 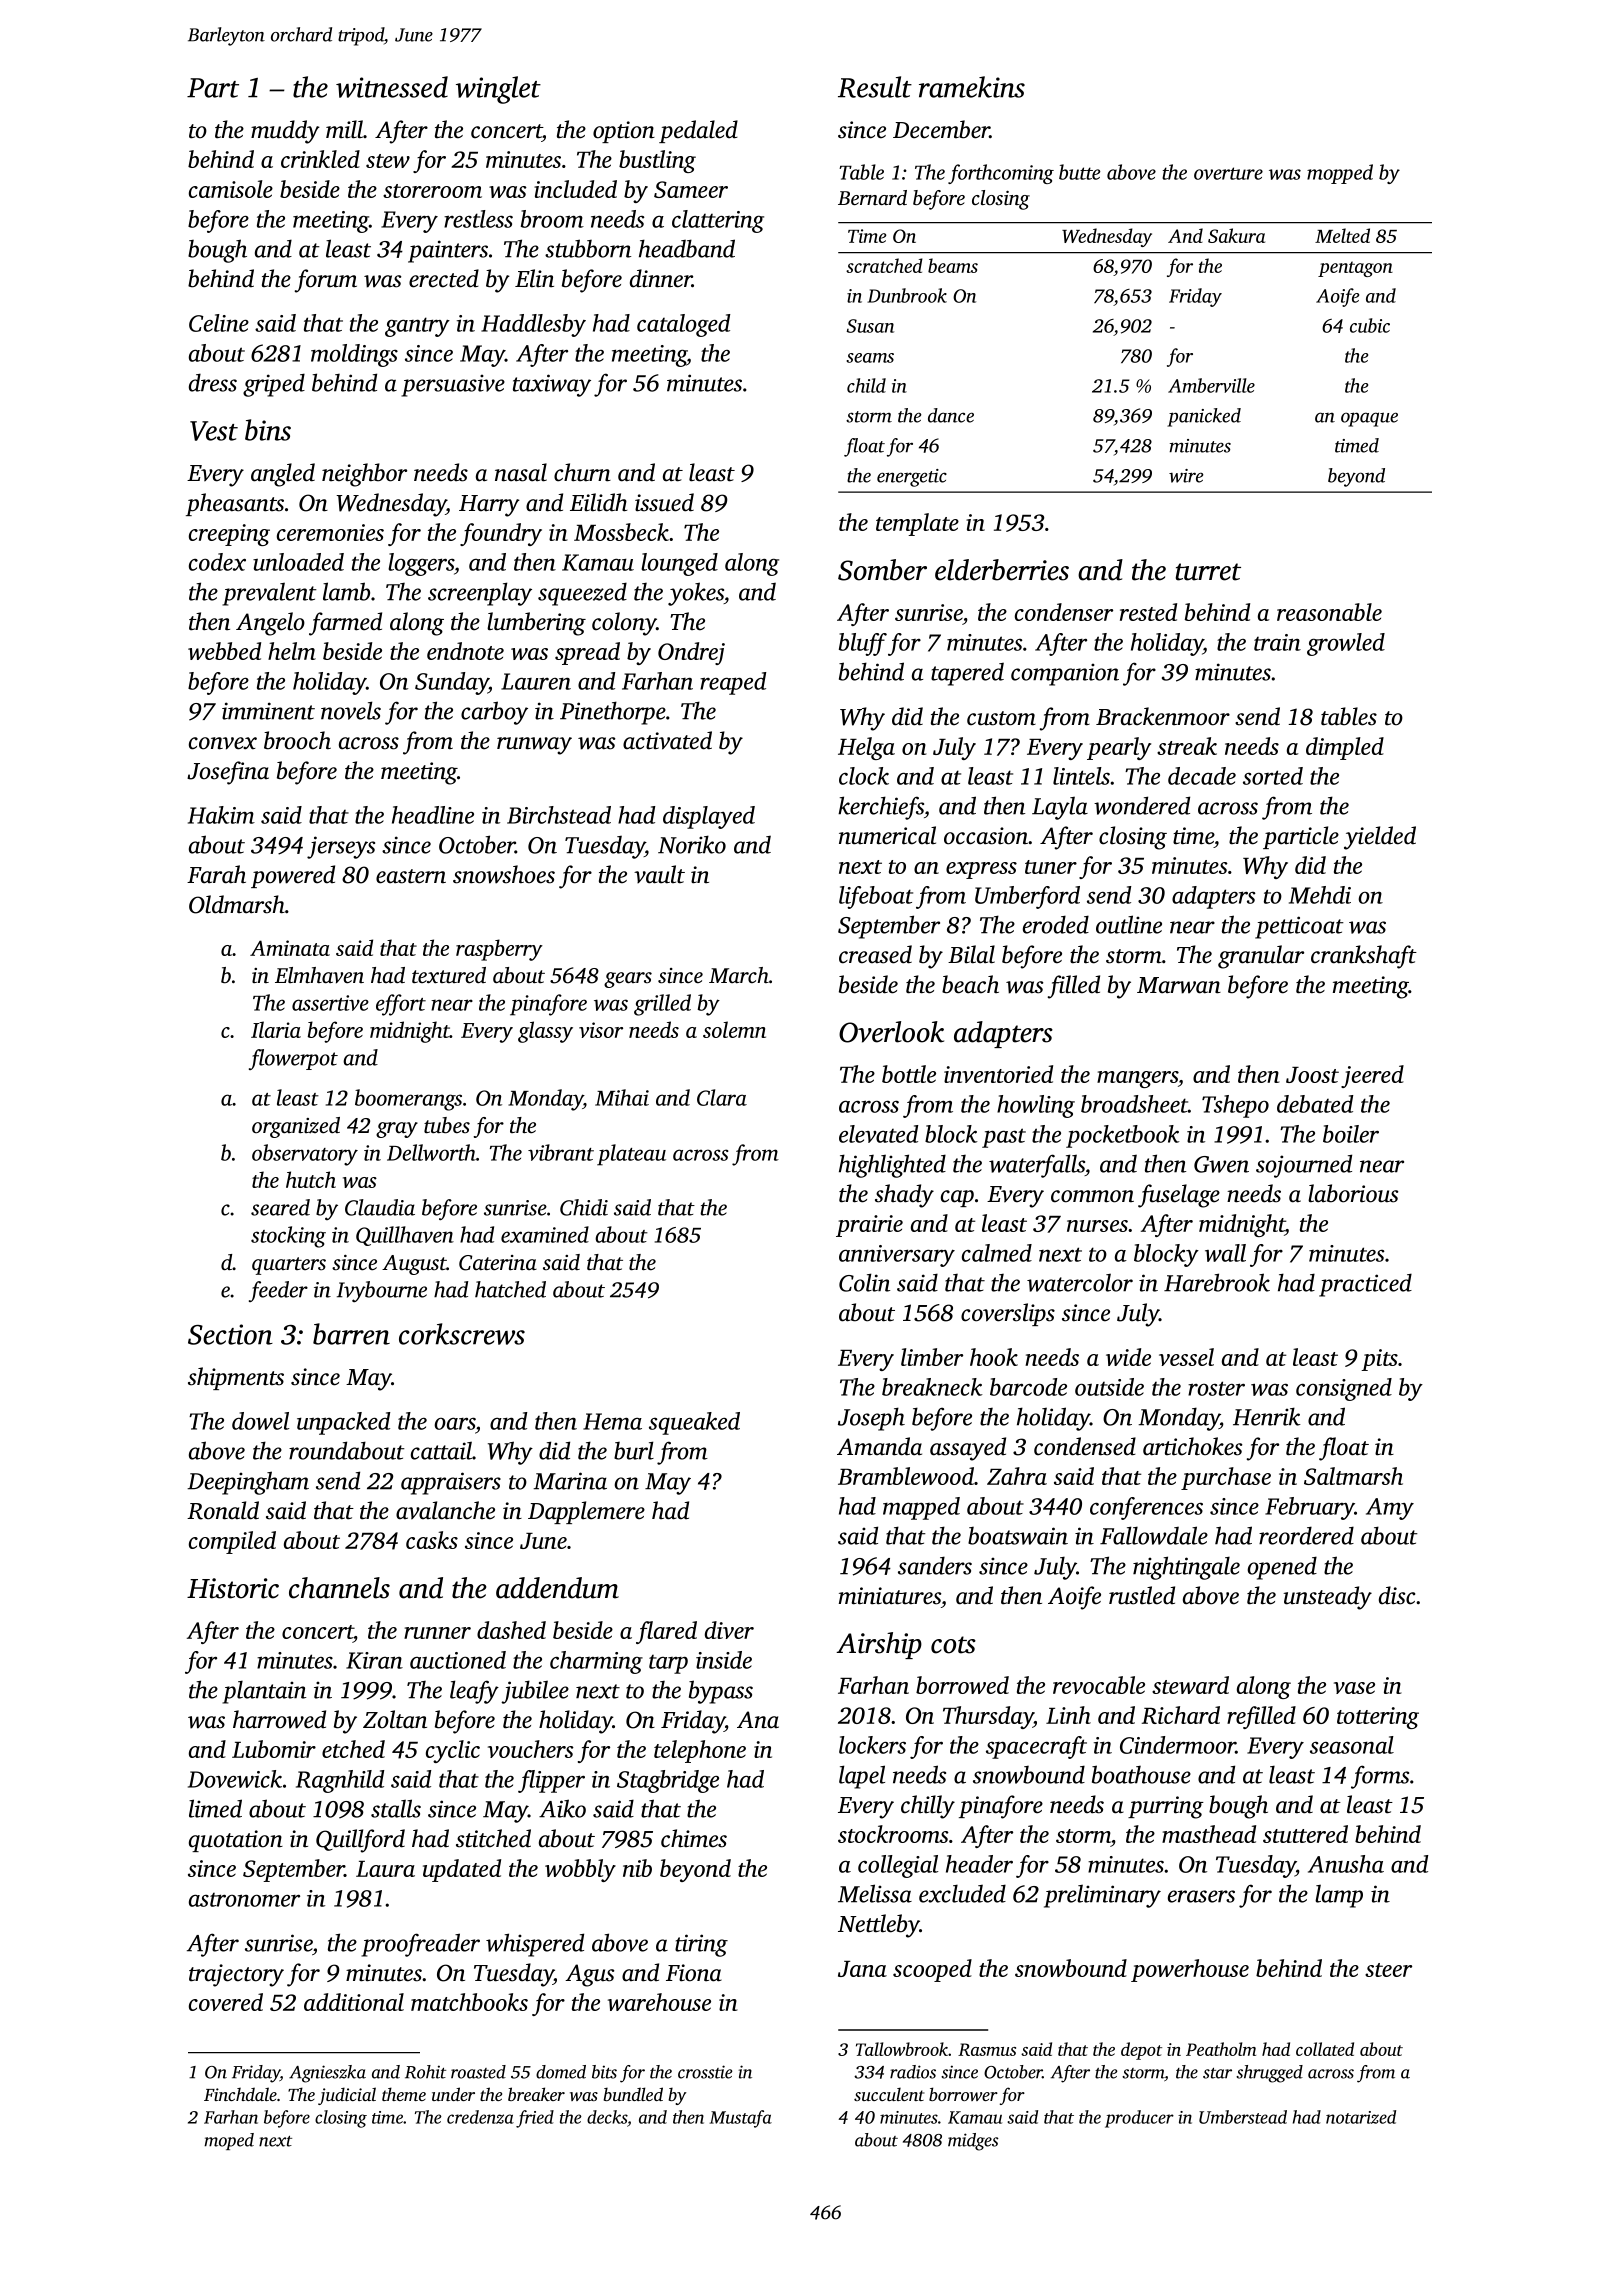 I want to click on camisole, so click(x=231, y=189).
